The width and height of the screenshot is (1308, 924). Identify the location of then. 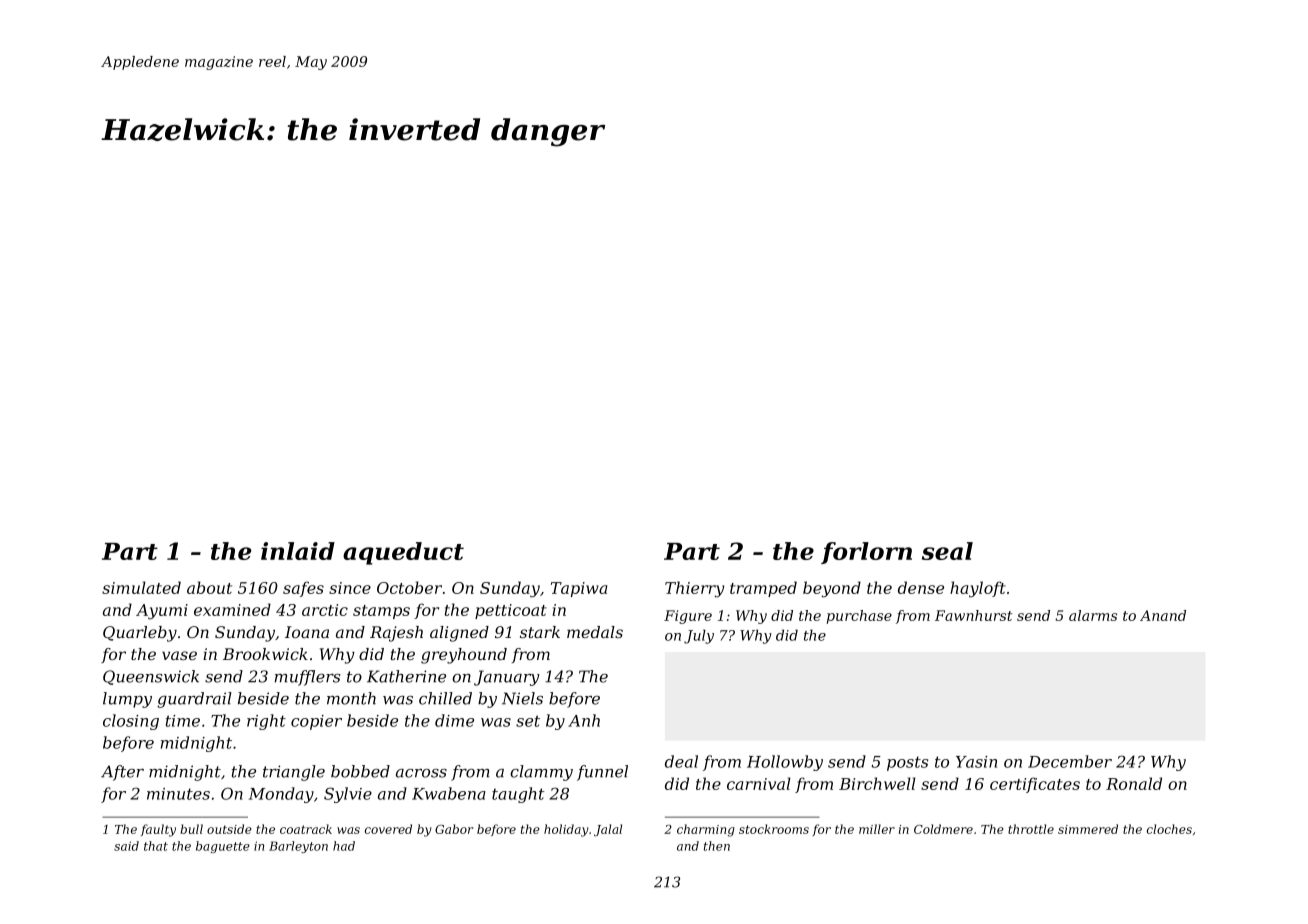
(717, 846).
